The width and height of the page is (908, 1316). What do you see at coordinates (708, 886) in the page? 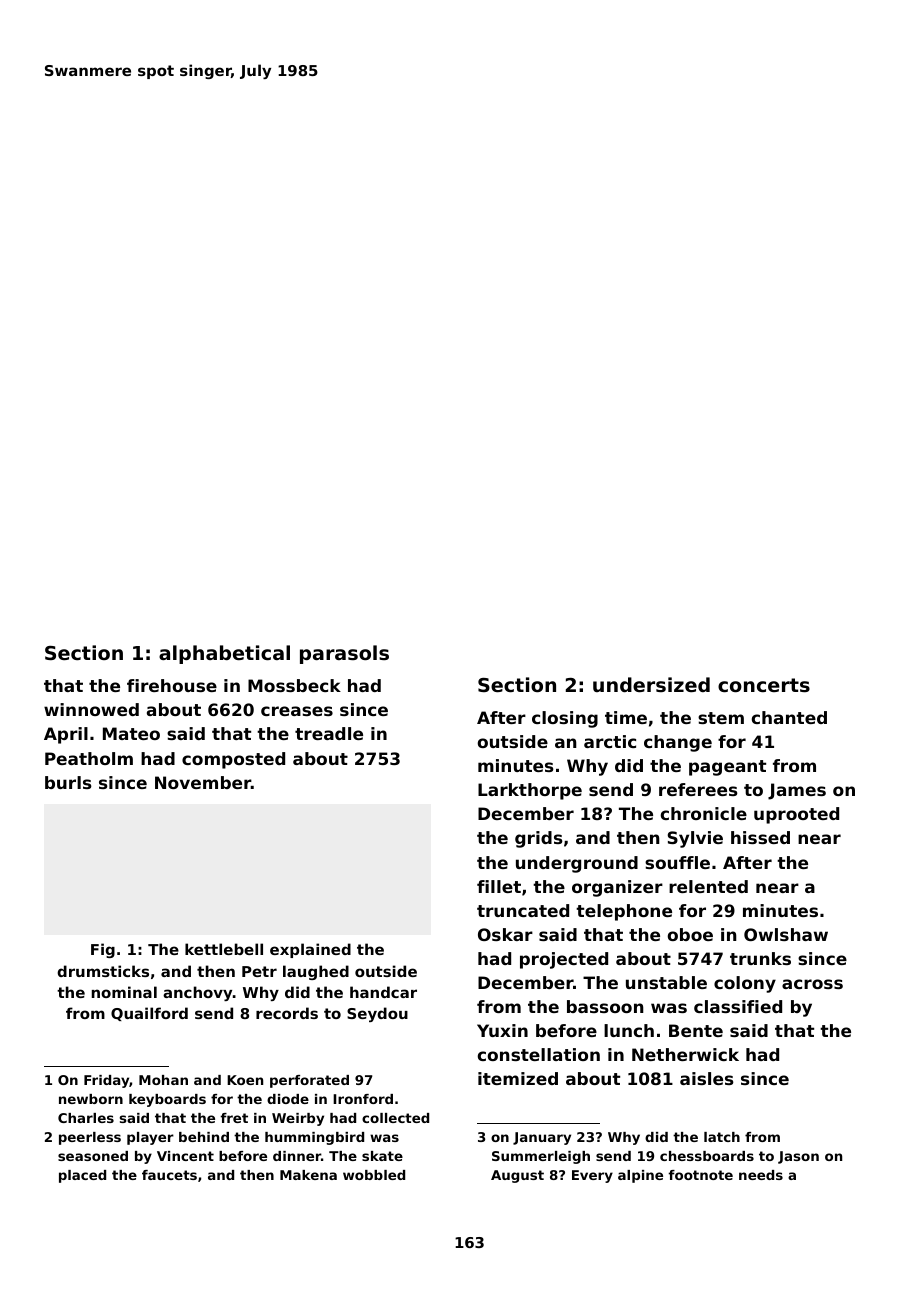
I see `relented` at bounding box center [708, 886].
